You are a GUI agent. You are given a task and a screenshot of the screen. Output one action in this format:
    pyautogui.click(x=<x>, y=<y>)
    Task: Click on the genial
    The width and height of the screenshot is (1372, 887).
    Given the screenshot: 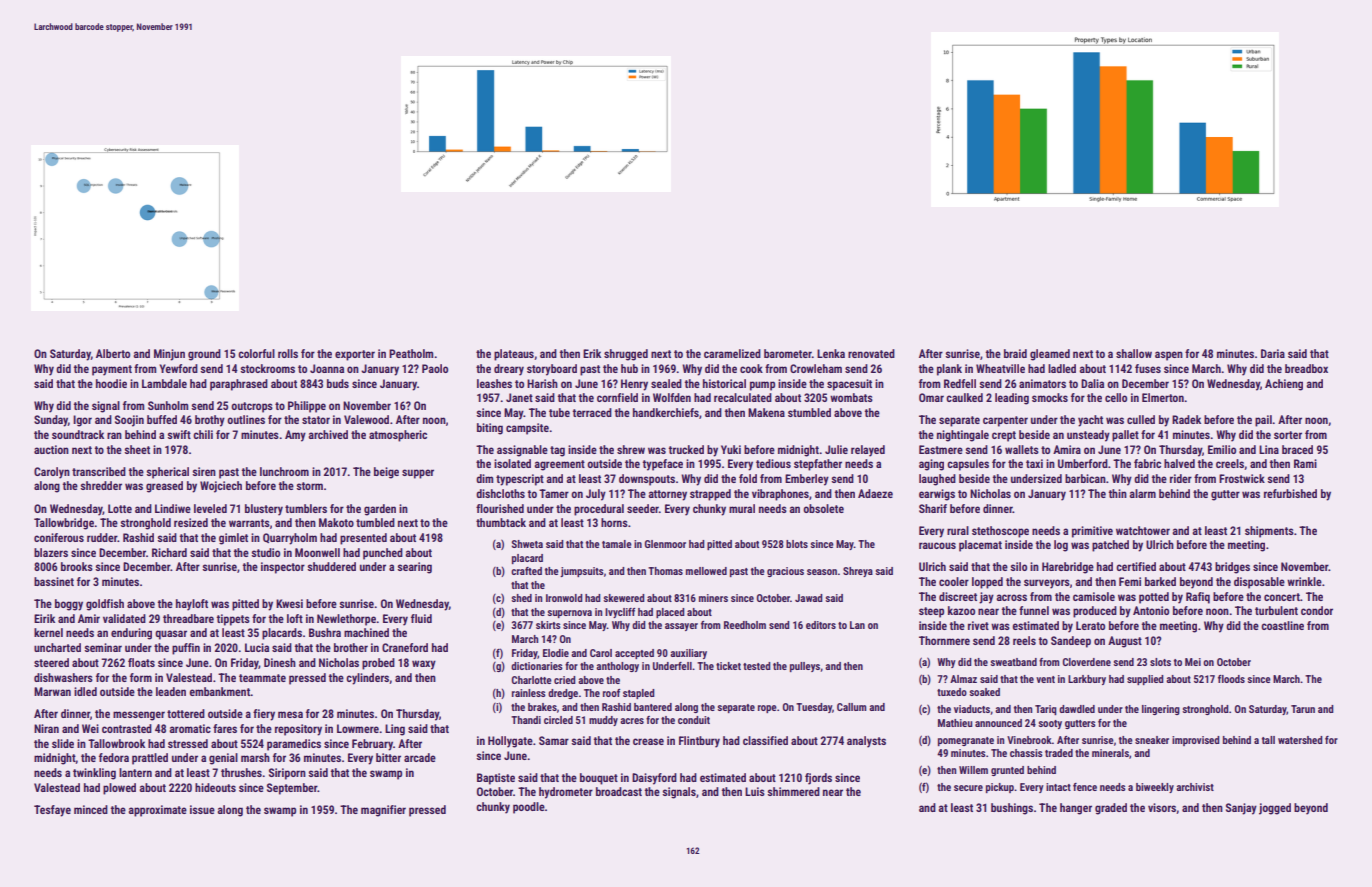 What is the action you would take?
    pyautogui.click(x=223, y=759)
